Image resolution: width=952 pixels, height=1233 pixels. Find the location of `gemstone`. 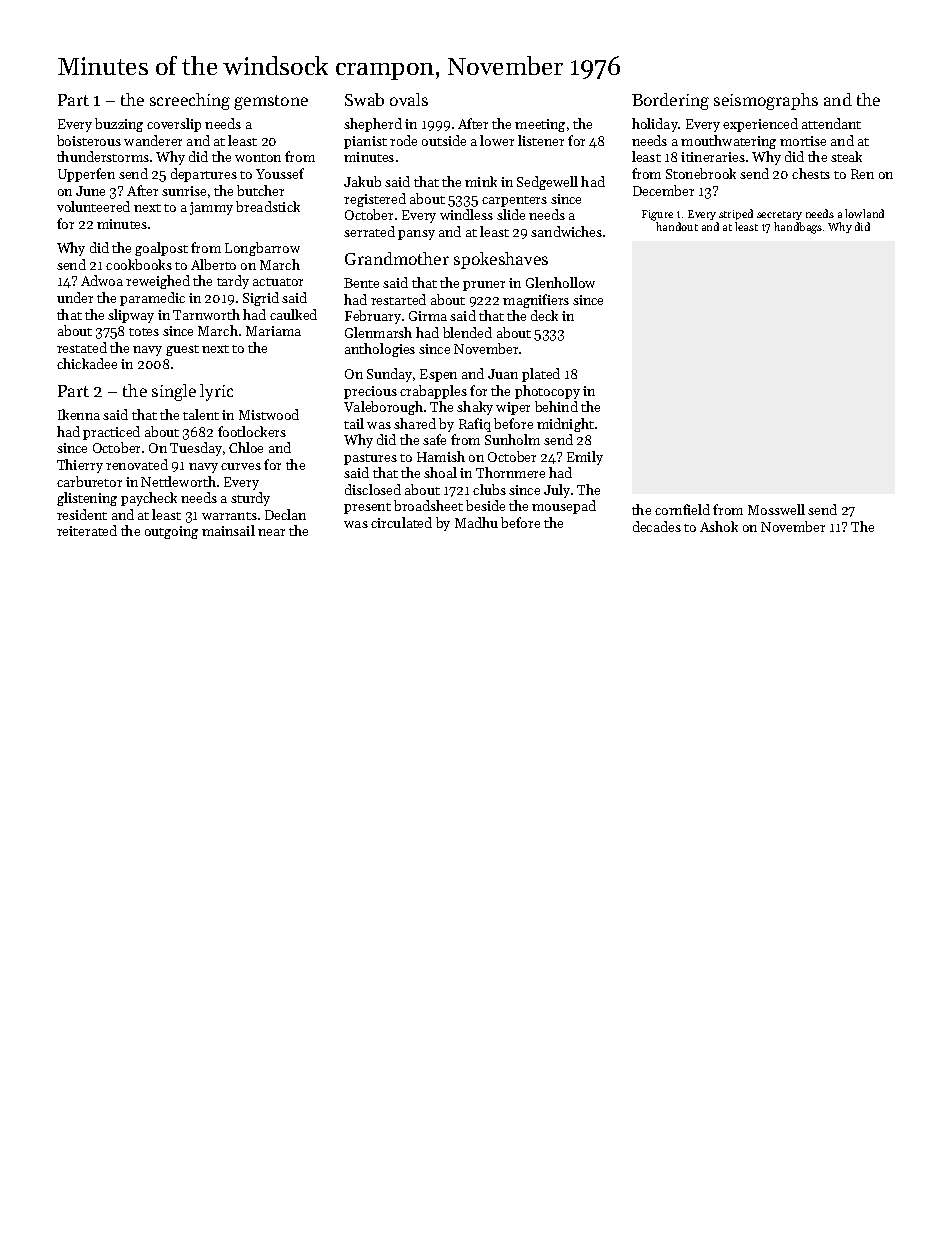

gemstone is located at coordinates (271, 102).
